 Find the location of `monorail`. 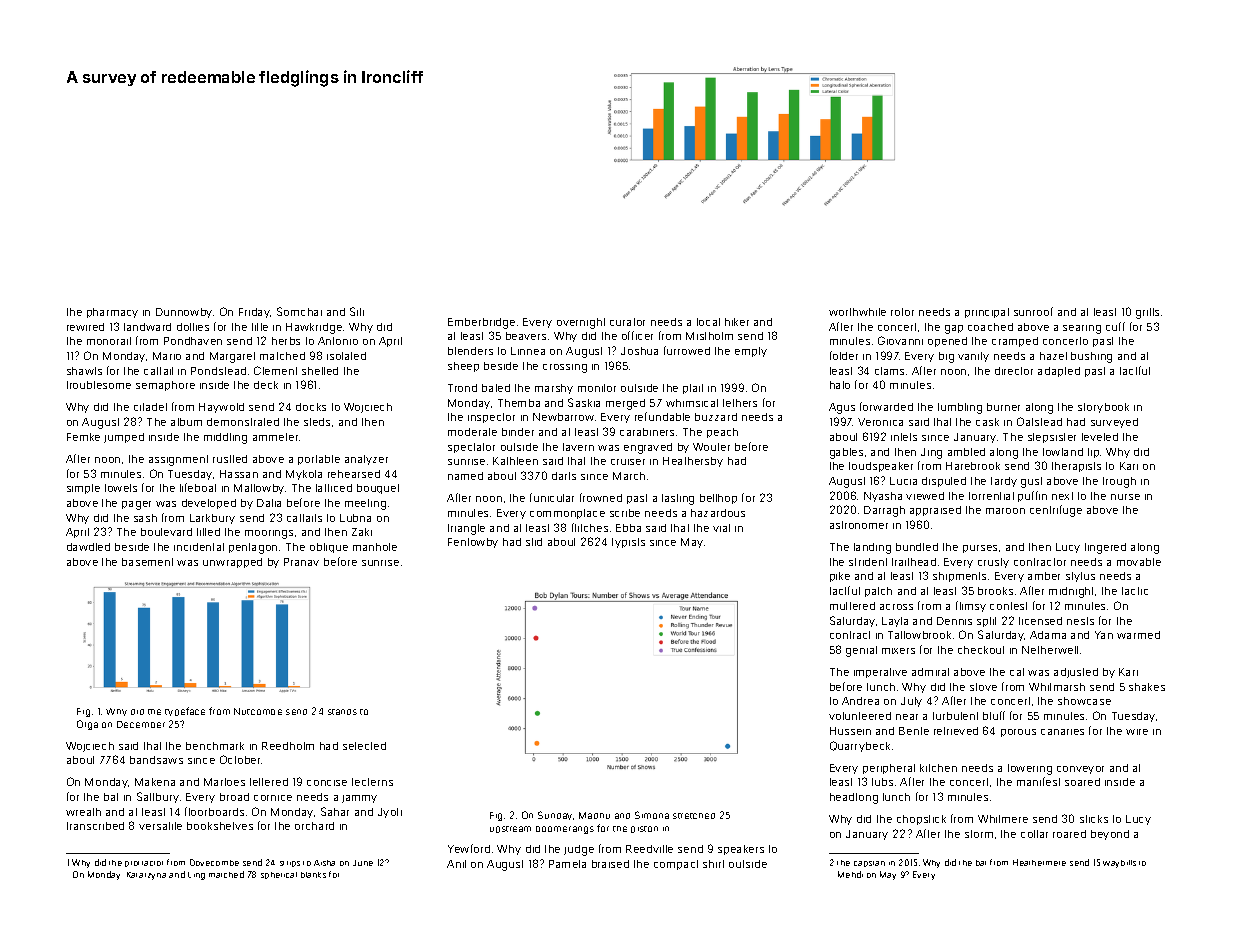

monorail is located at coordinates (109, 341).
